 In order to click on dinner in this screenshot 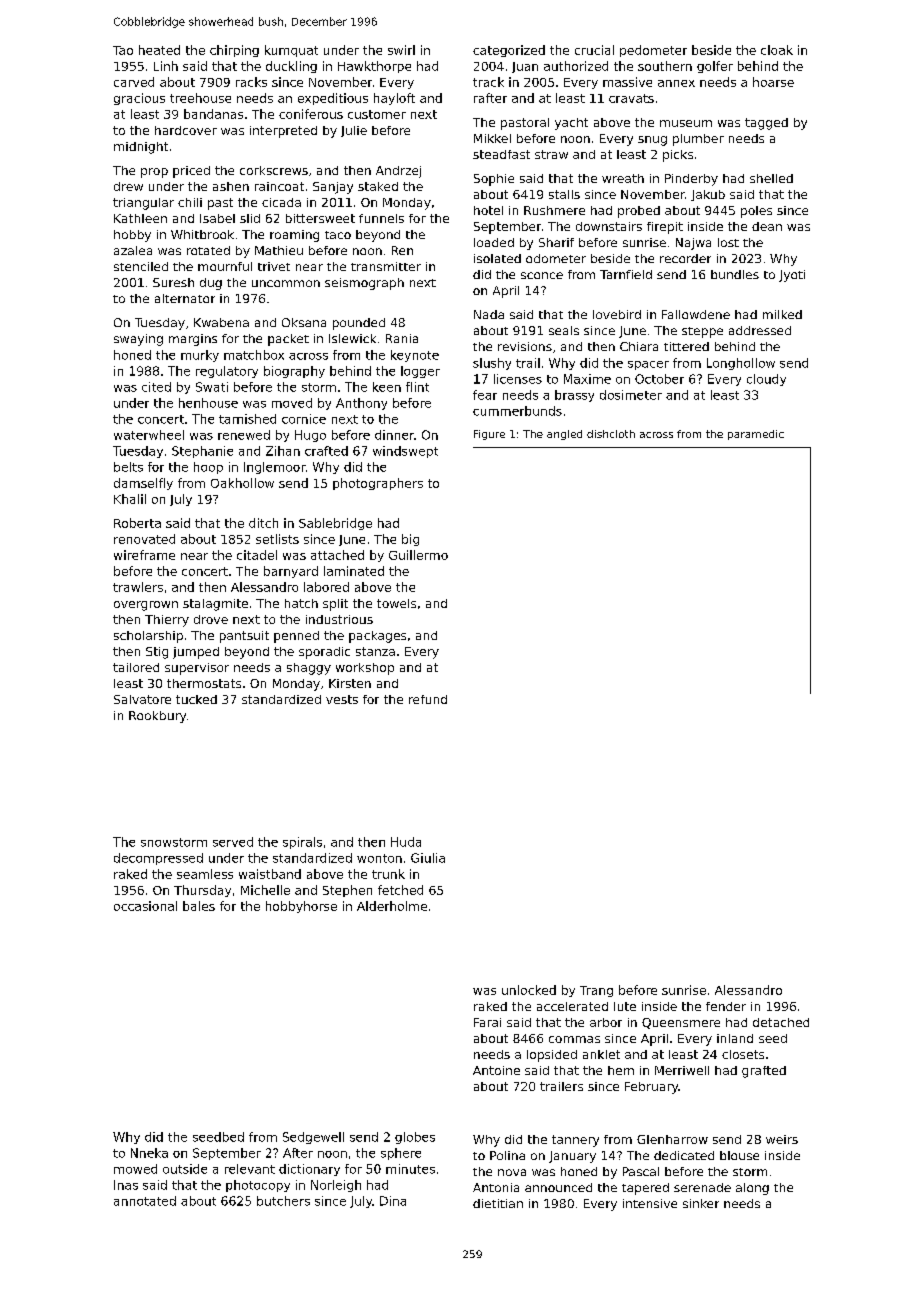, I will do `click(394, 435)`.
